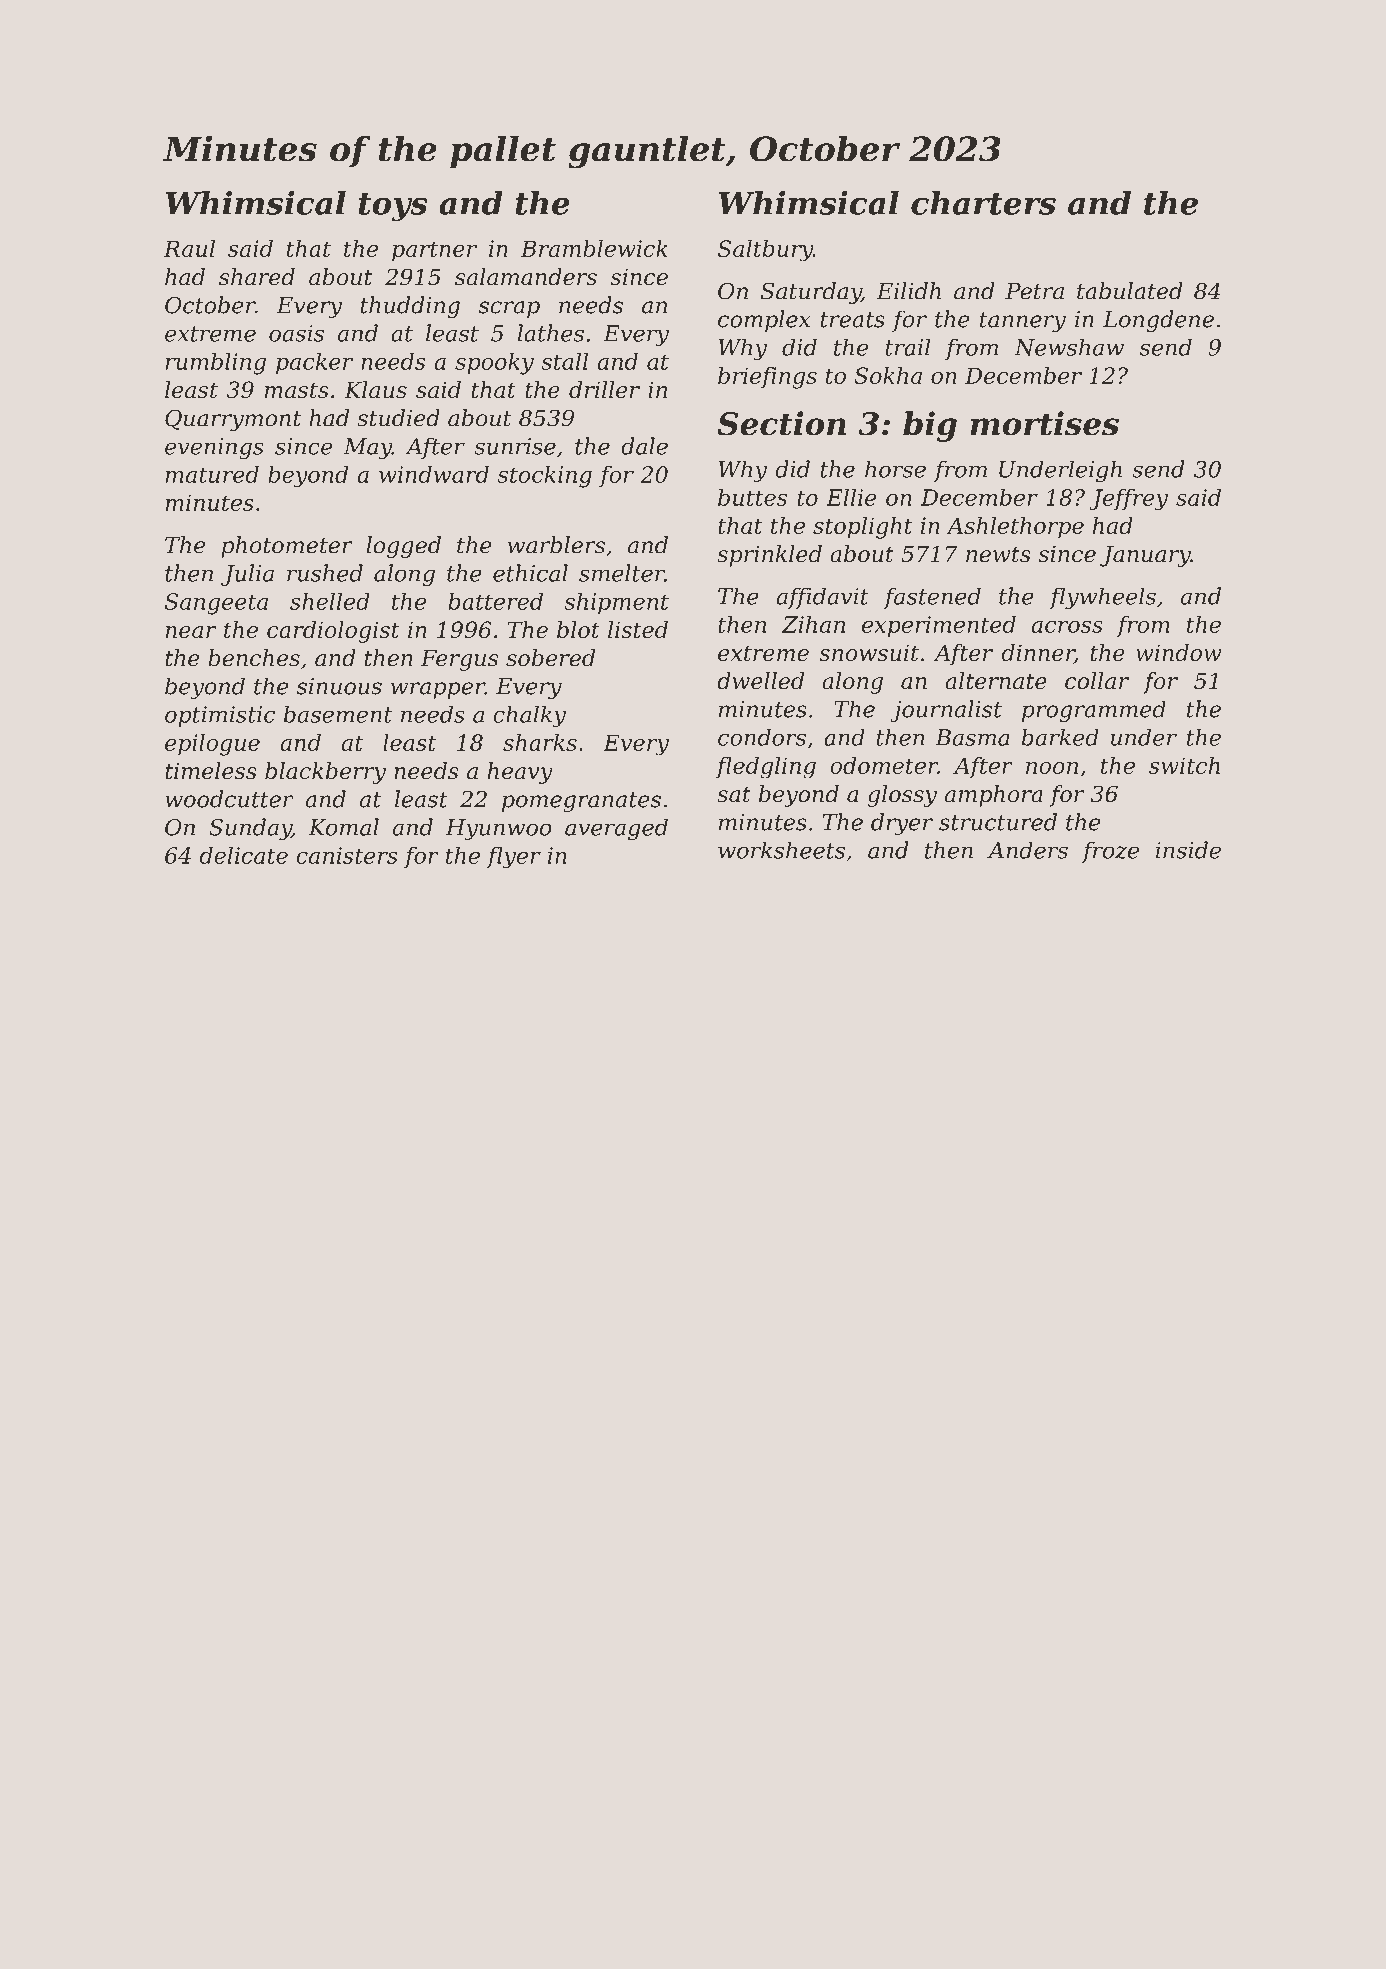  Describe the element at coordinates (852, 320) in the screenshot. I see `treats` at that location.
